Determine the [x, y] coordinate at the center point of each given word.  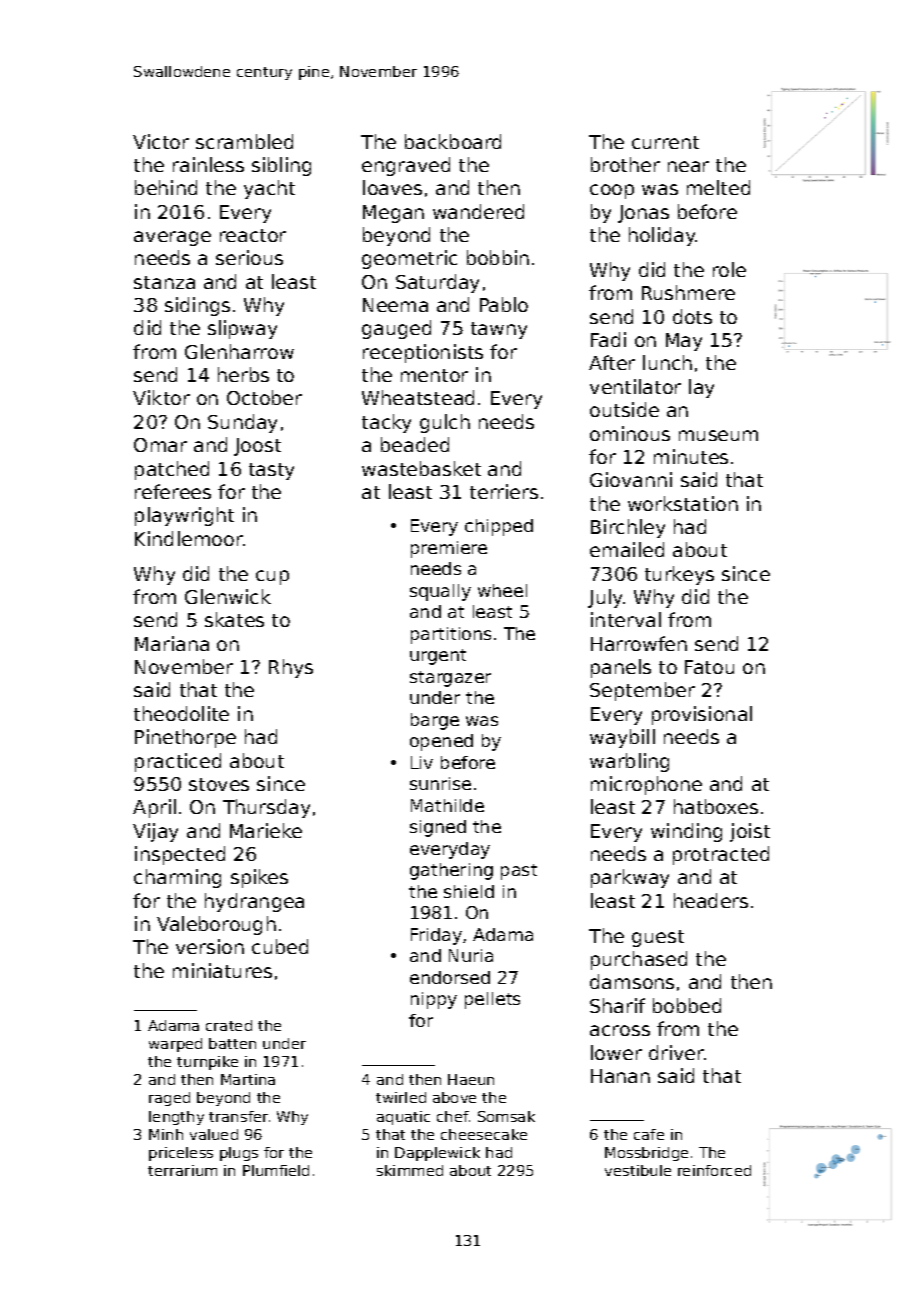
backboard [453, 141]
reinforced [714, 1170]
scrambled [244, 141]
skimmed [410, 1170]
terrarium [182, 1170]
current [665, 142]
